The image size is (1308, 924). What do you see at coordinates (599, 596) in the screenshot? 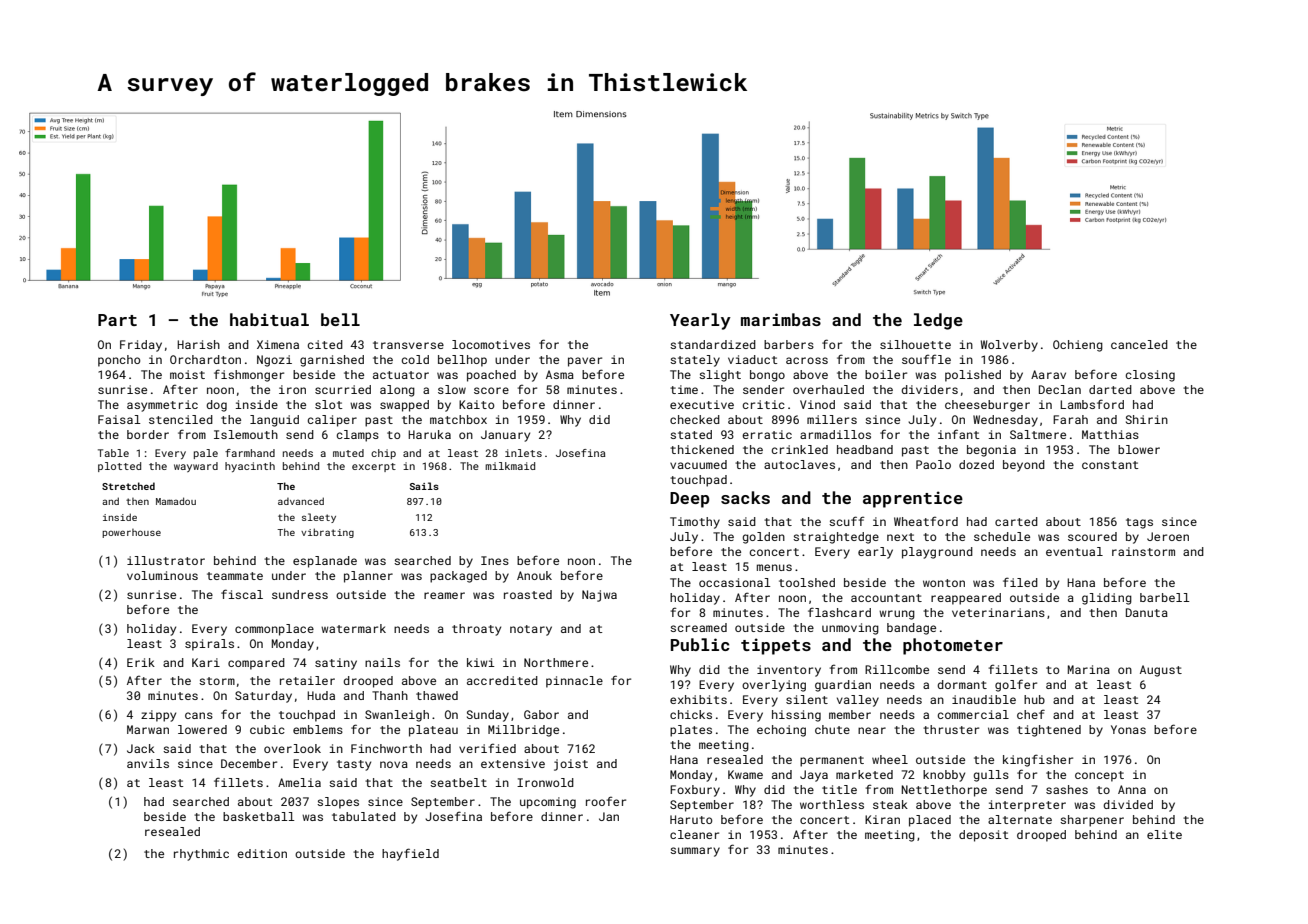
I see `Najwa` at bounding box center [599, 596].
